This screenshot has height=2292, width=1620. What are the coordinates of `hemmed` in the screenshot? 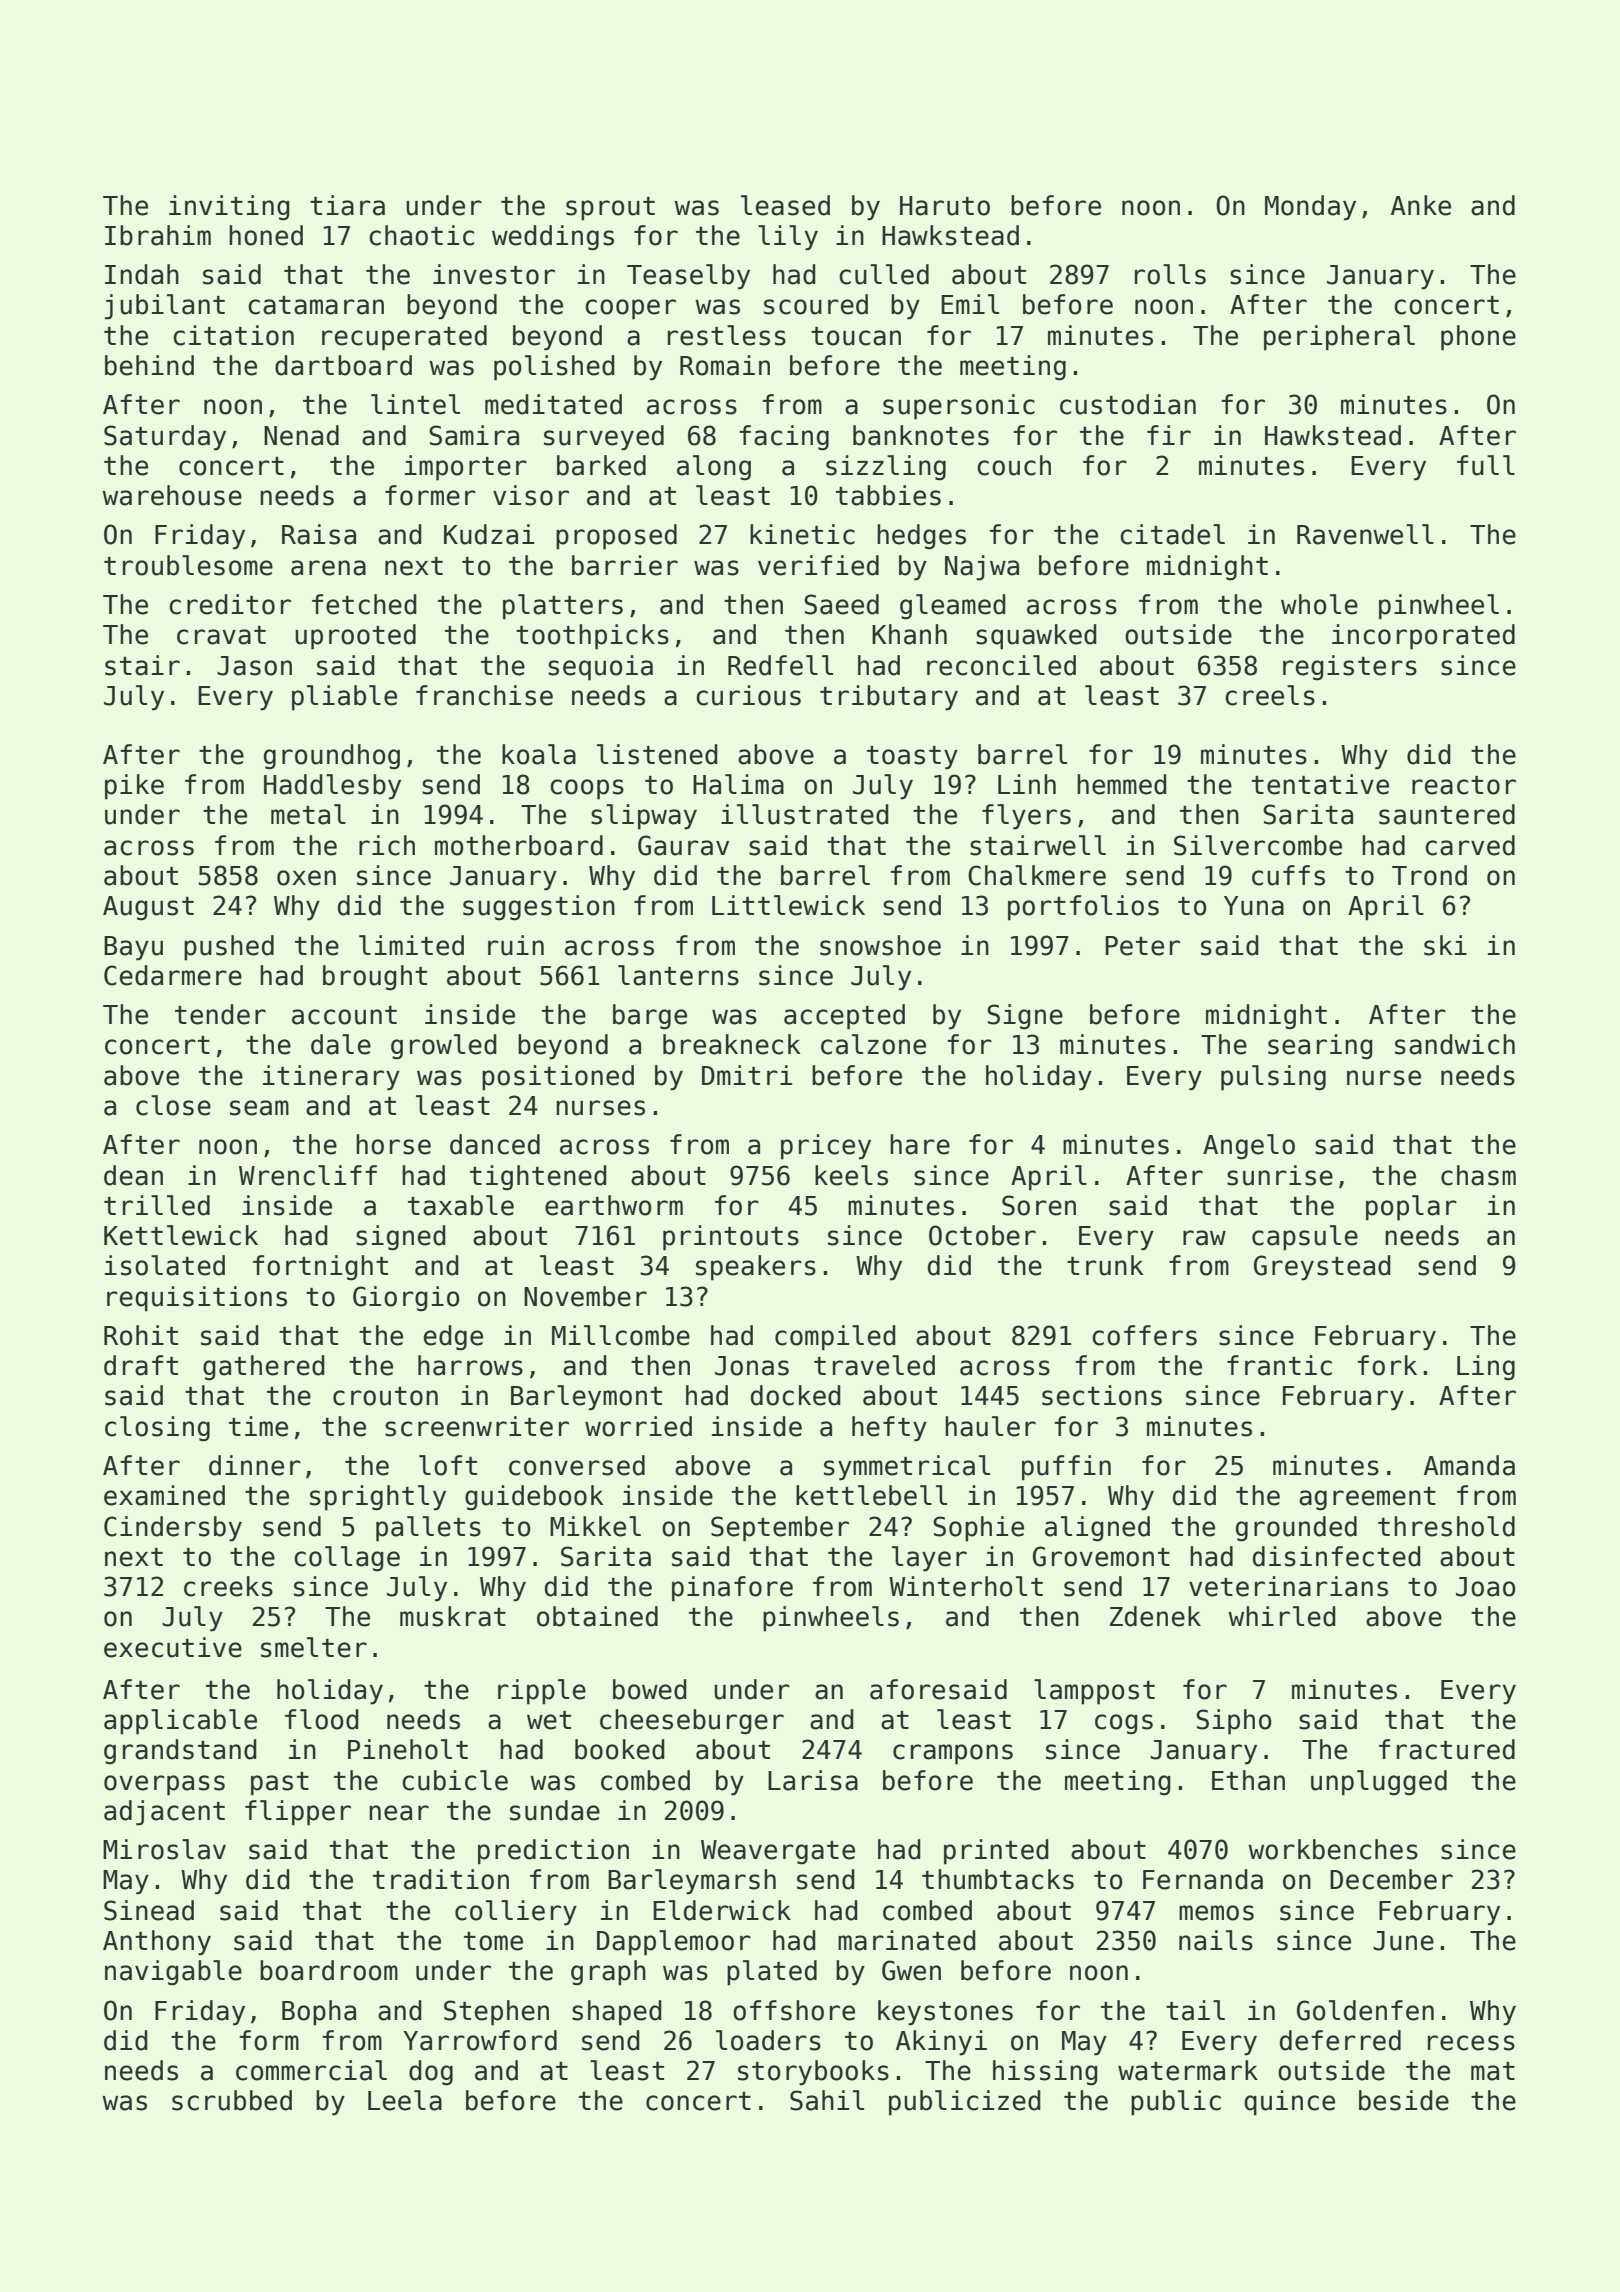 It's located at (1122, 784).
